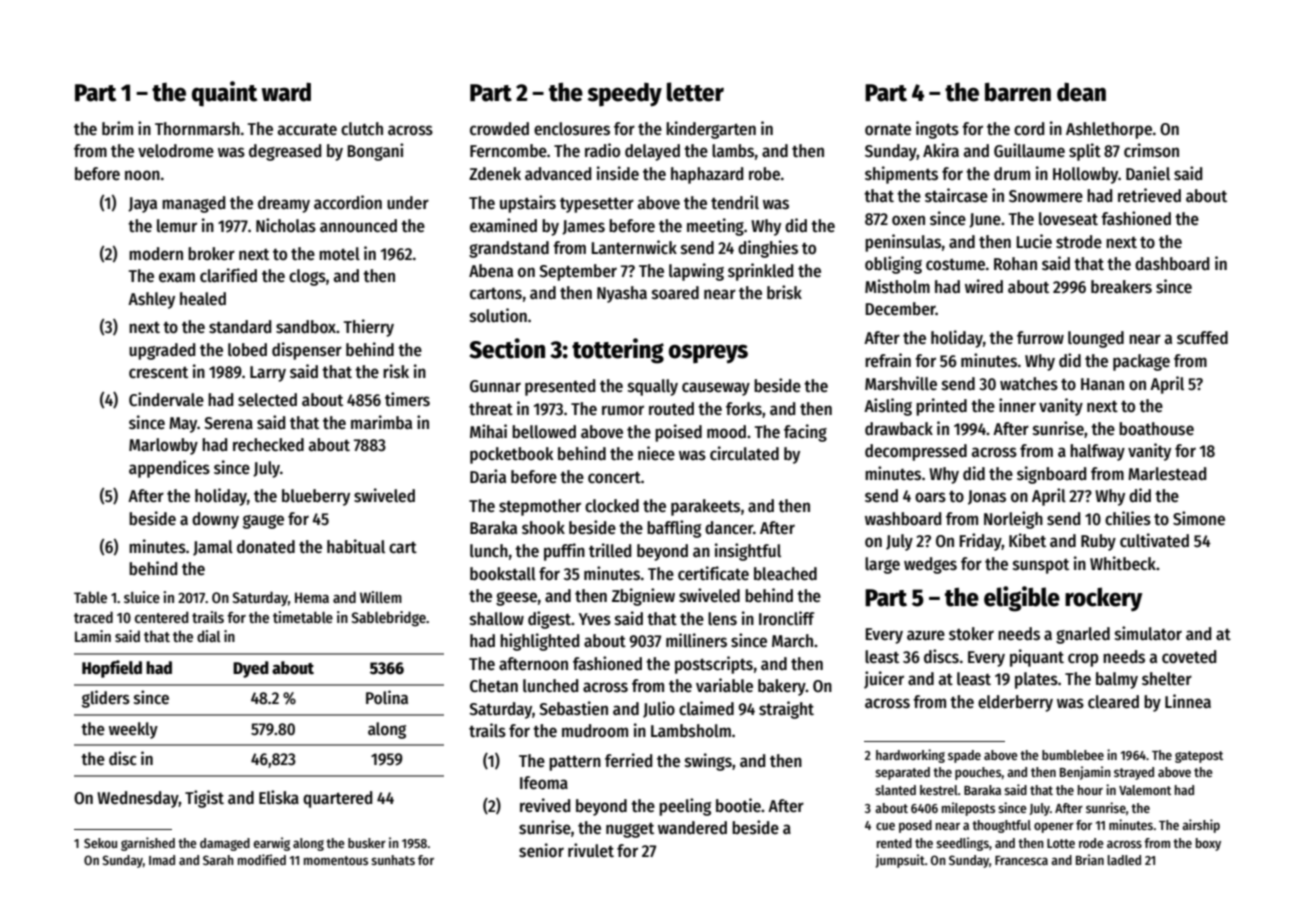 The width and height of the image is (1308, 924). I want to click on Sebastien, so click(573, 708).
